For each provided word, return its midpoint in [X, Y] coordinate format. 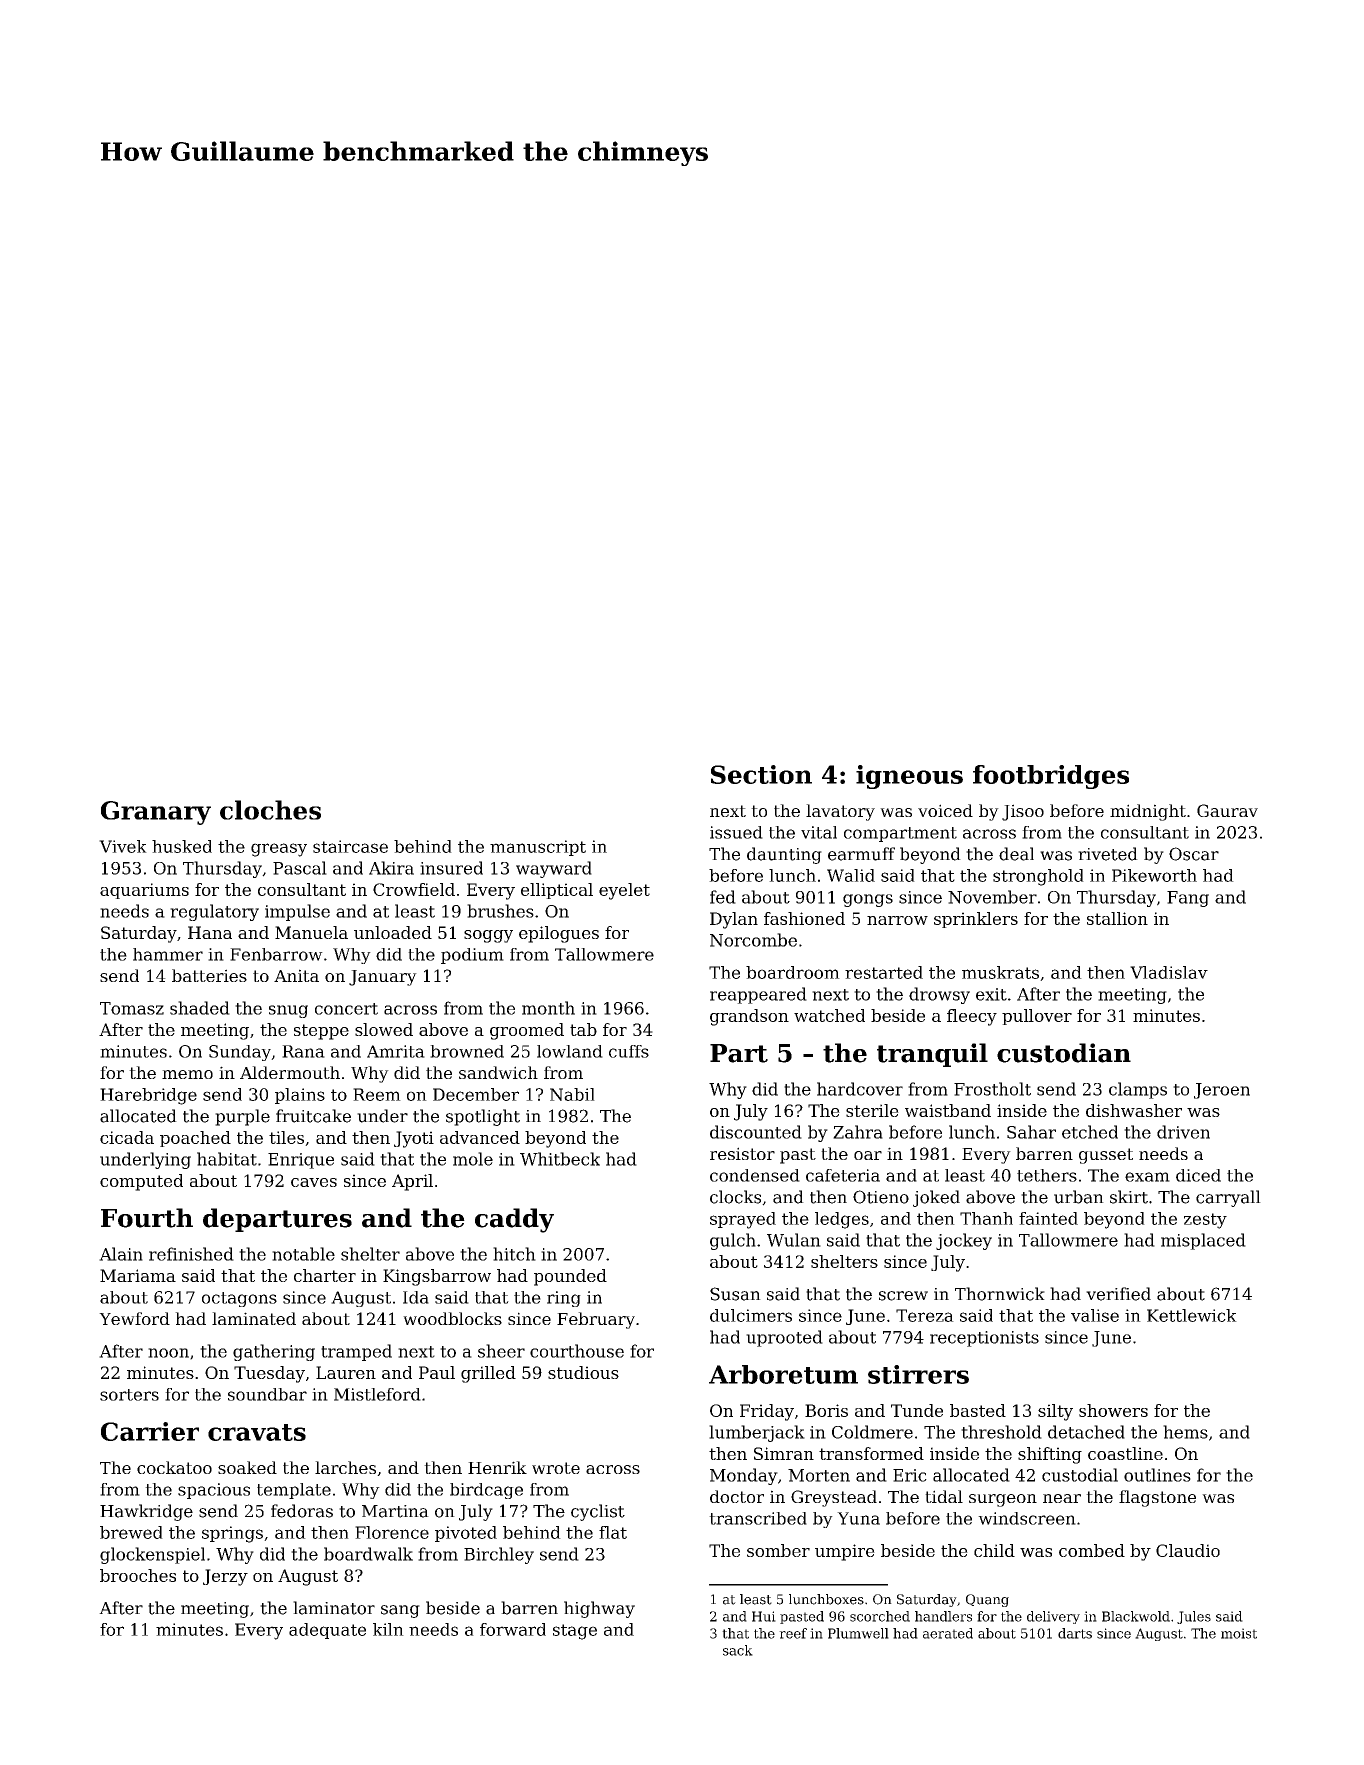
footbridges [1051, 777]
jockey [964, 1241]
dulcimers [751, 1315]
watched [829, 1015]
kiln [388, 1629]
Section [761, 774]
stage [575, 1632]
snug [288, 1011]
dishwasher [1134, 1110]
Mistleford [377, 1394]
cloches [270, 810]
